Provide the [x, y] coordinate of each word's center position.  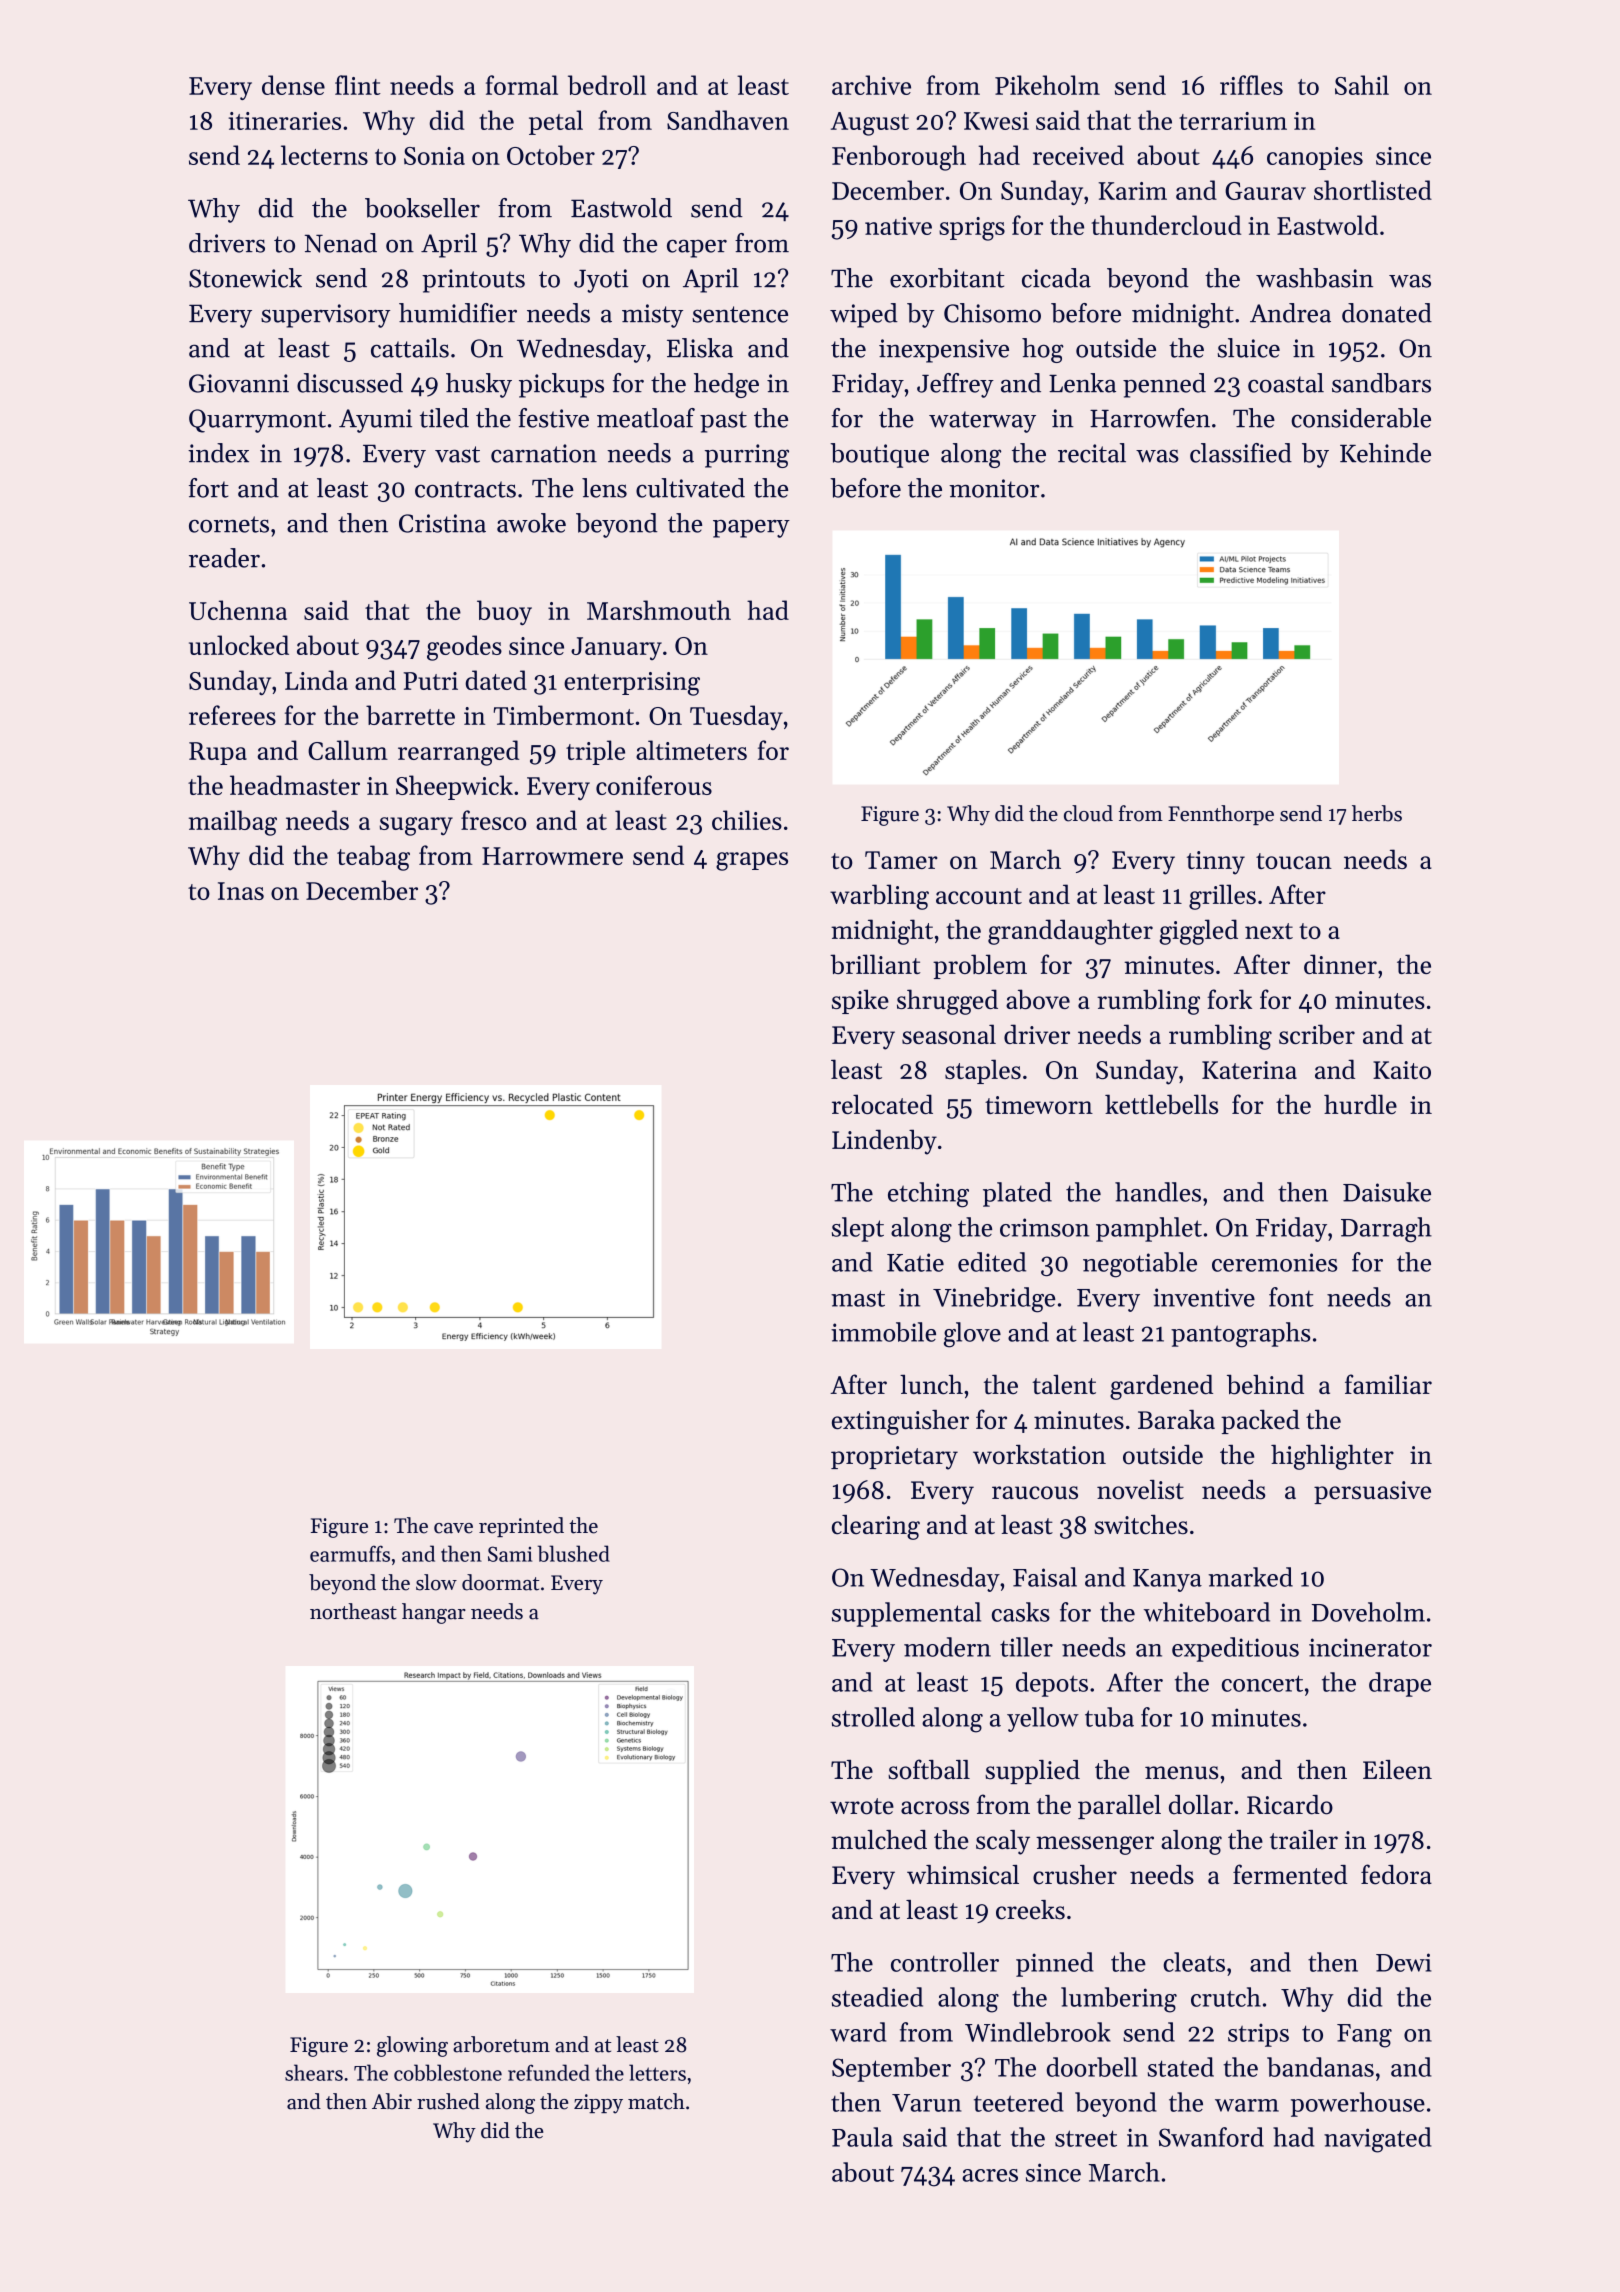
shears [314, 2072]
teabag [373, 858]
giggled [1198, 932]
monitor [994, 488]
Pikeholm [1047, 85]
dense [293, 85]
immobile [883, 1332]
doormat [500, 1582]
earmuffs [350, 1553]
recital [1092, 453]
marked [1250, 1577]
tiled [444, 418]
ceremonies [1274, 1262]
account [979, 896]
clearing [876, 1527]
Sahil [1362, 85]
